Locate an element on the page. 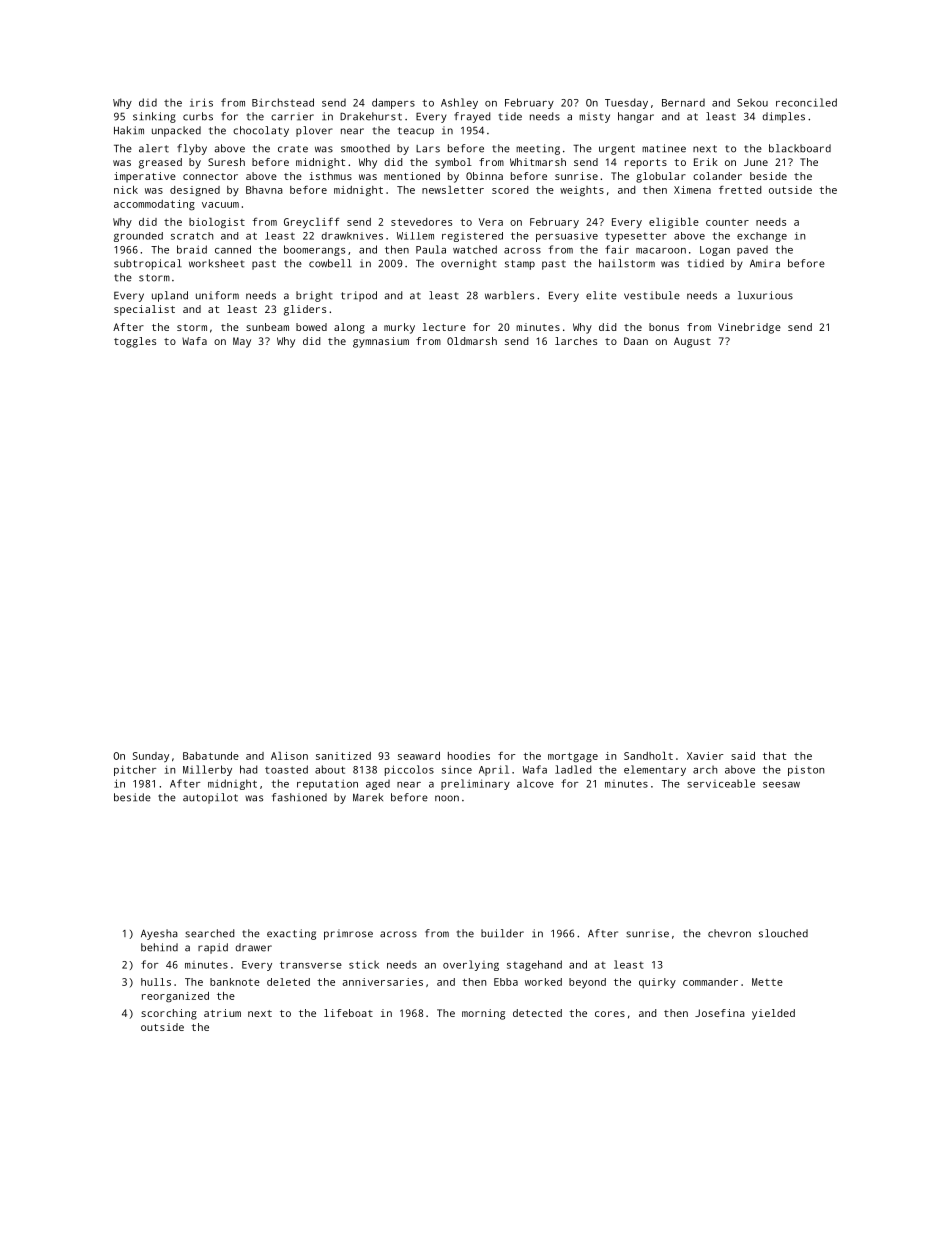 This page has width=952, height=1233. tide is located at coordinates (510, 116).
